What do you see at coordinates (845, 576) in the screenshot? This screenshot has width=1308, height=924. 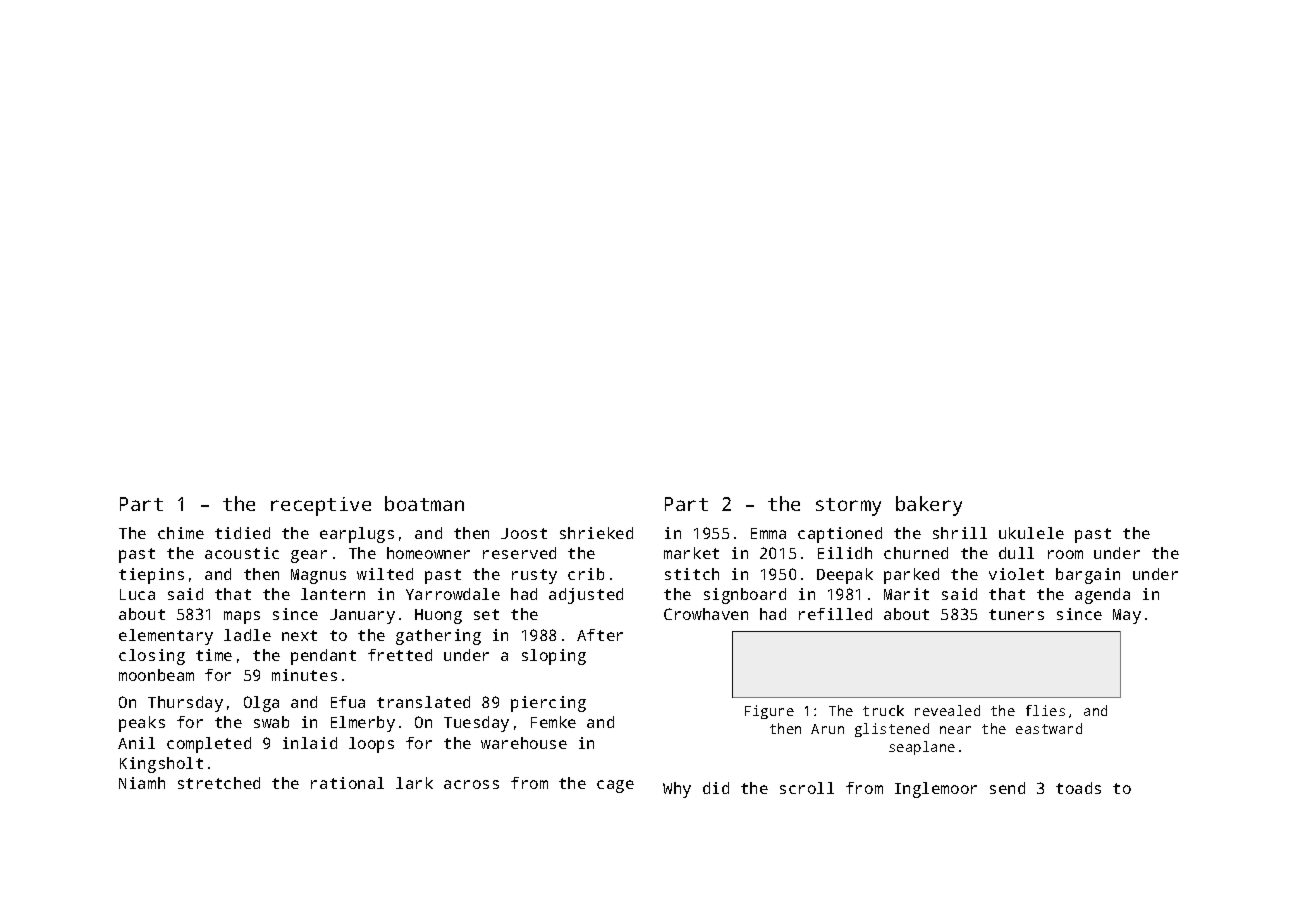 I see `Deepak` at bounding box center [845, 576].
